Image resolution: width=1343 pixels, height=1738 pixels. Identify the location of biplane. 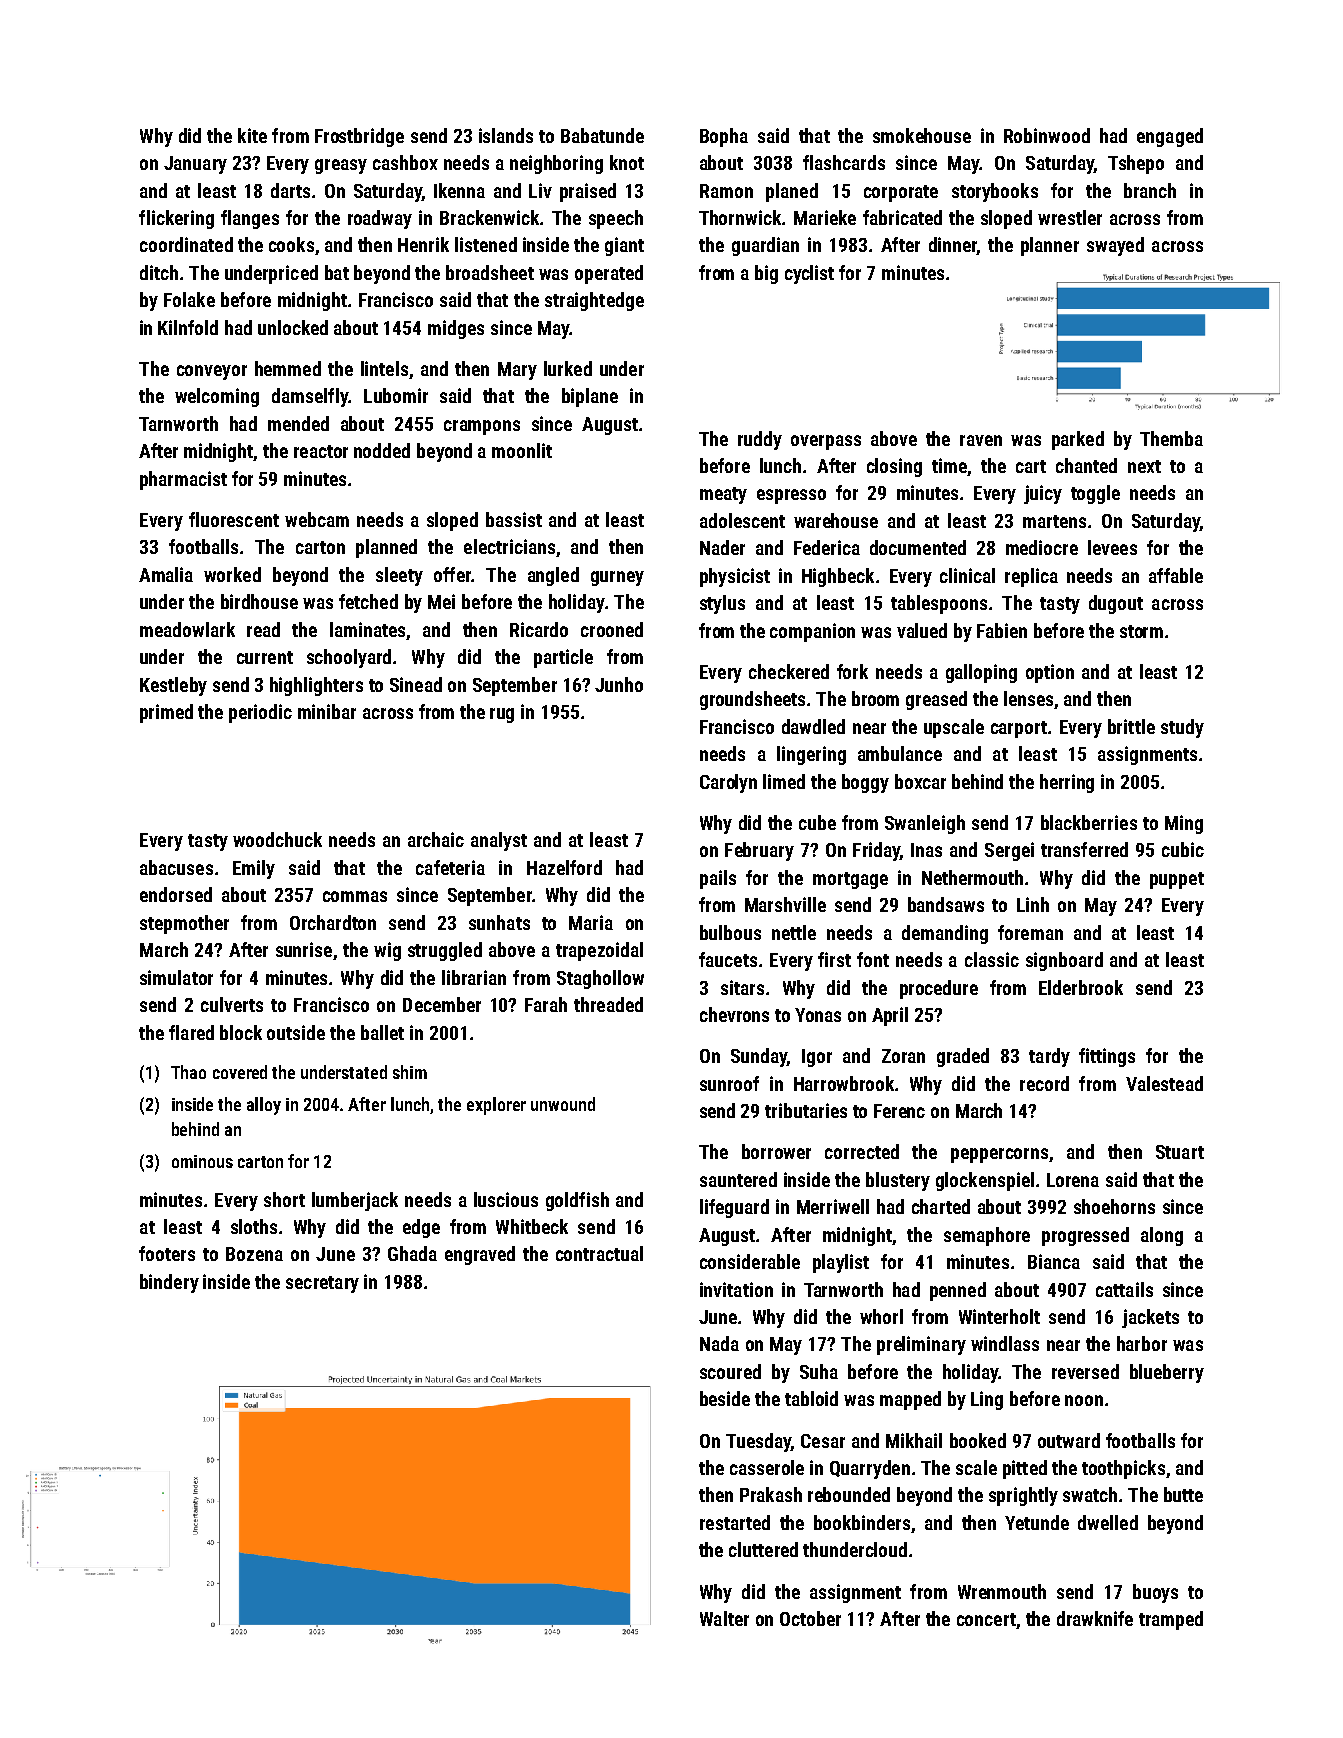
(590, 397).
